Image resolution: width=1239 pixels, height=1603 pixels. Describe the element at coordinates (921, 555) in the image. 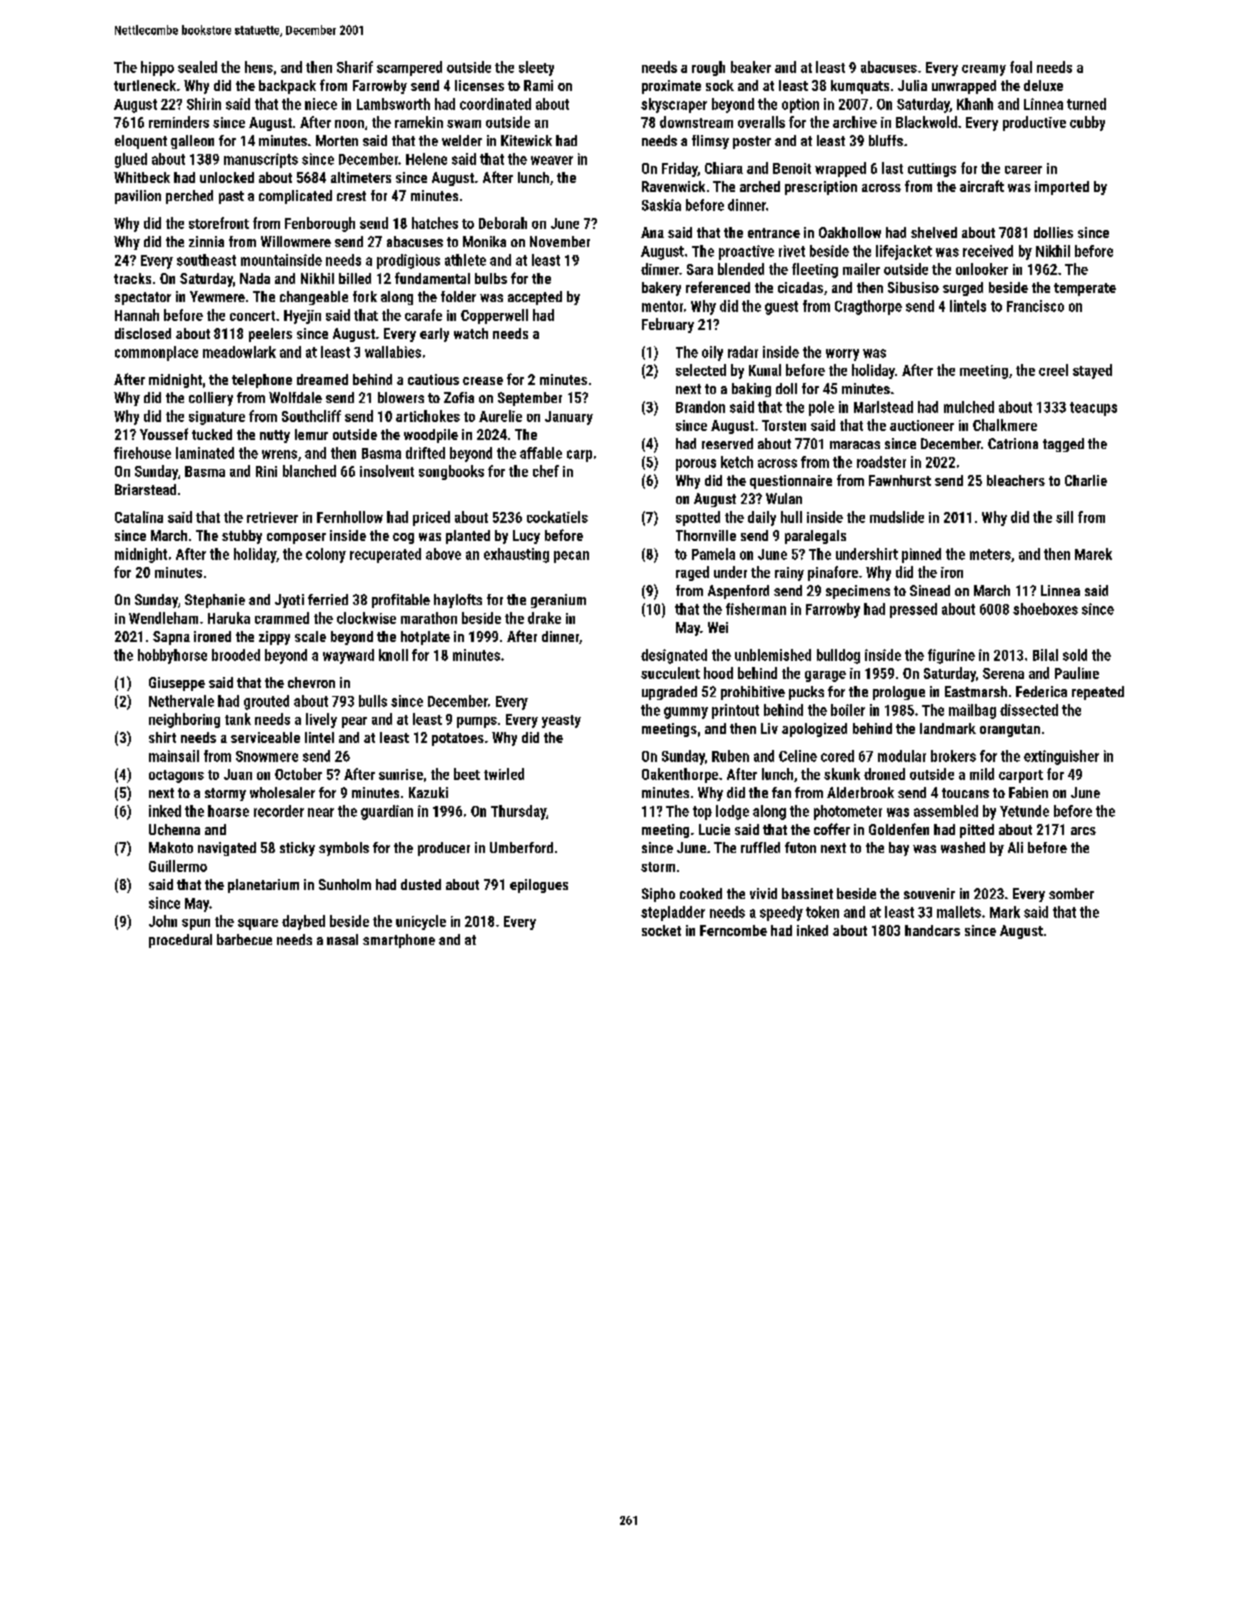

I see `pinned` at that location.
